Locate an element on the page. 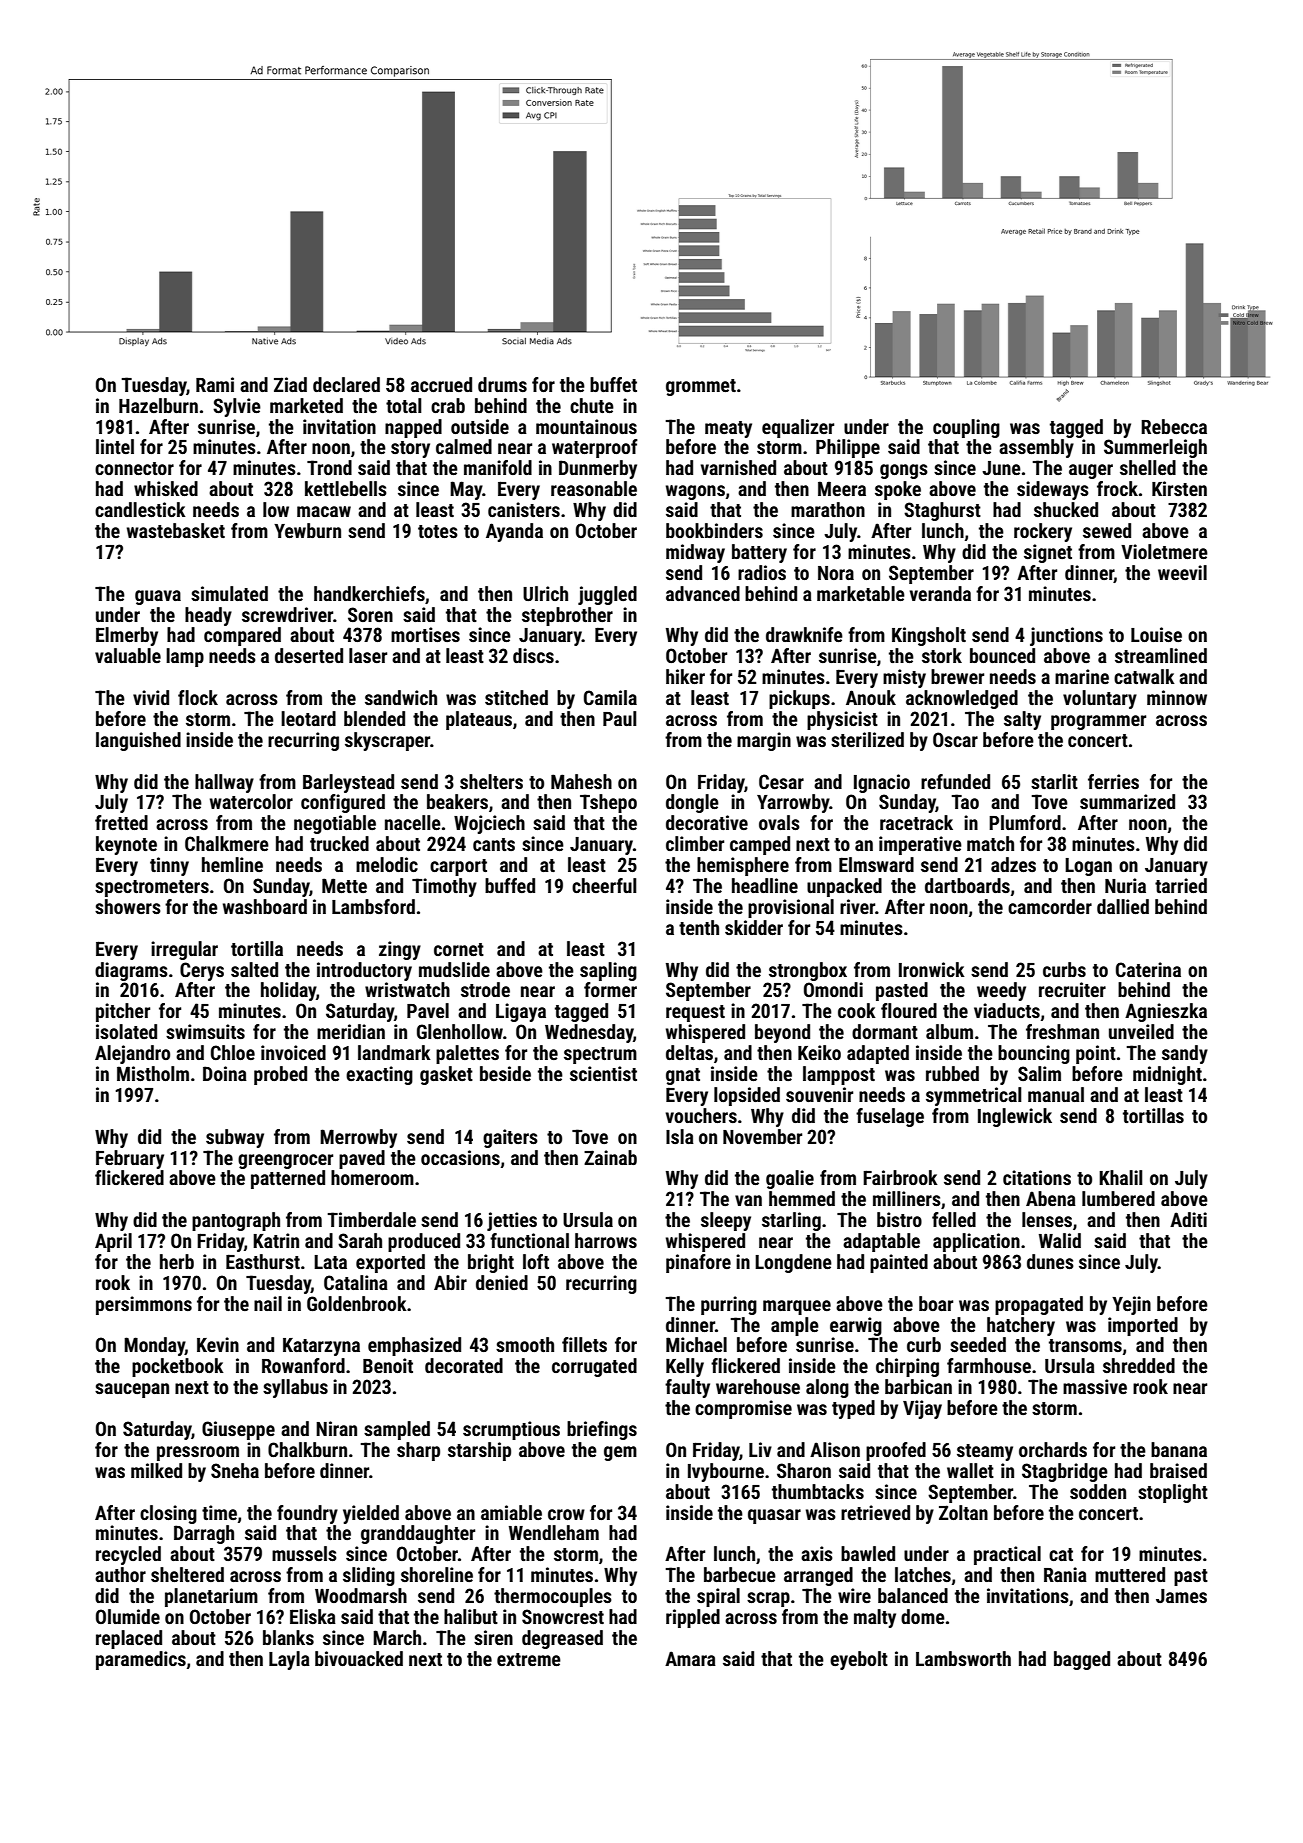 This image has height=1843, width=1303. mountainous is located at coordinates (586, 426).
